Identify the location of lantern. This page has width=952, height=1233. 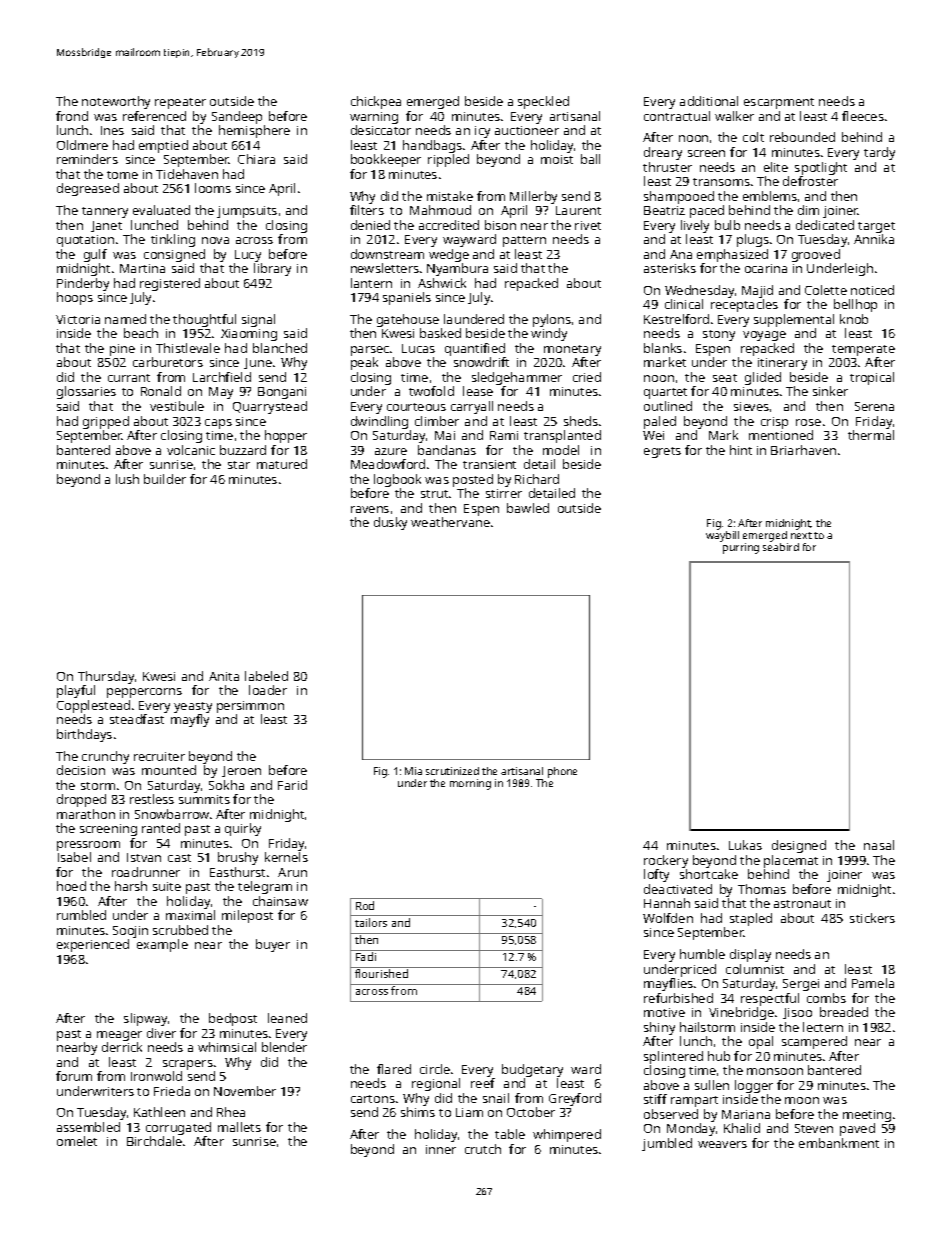
(371, 283).
